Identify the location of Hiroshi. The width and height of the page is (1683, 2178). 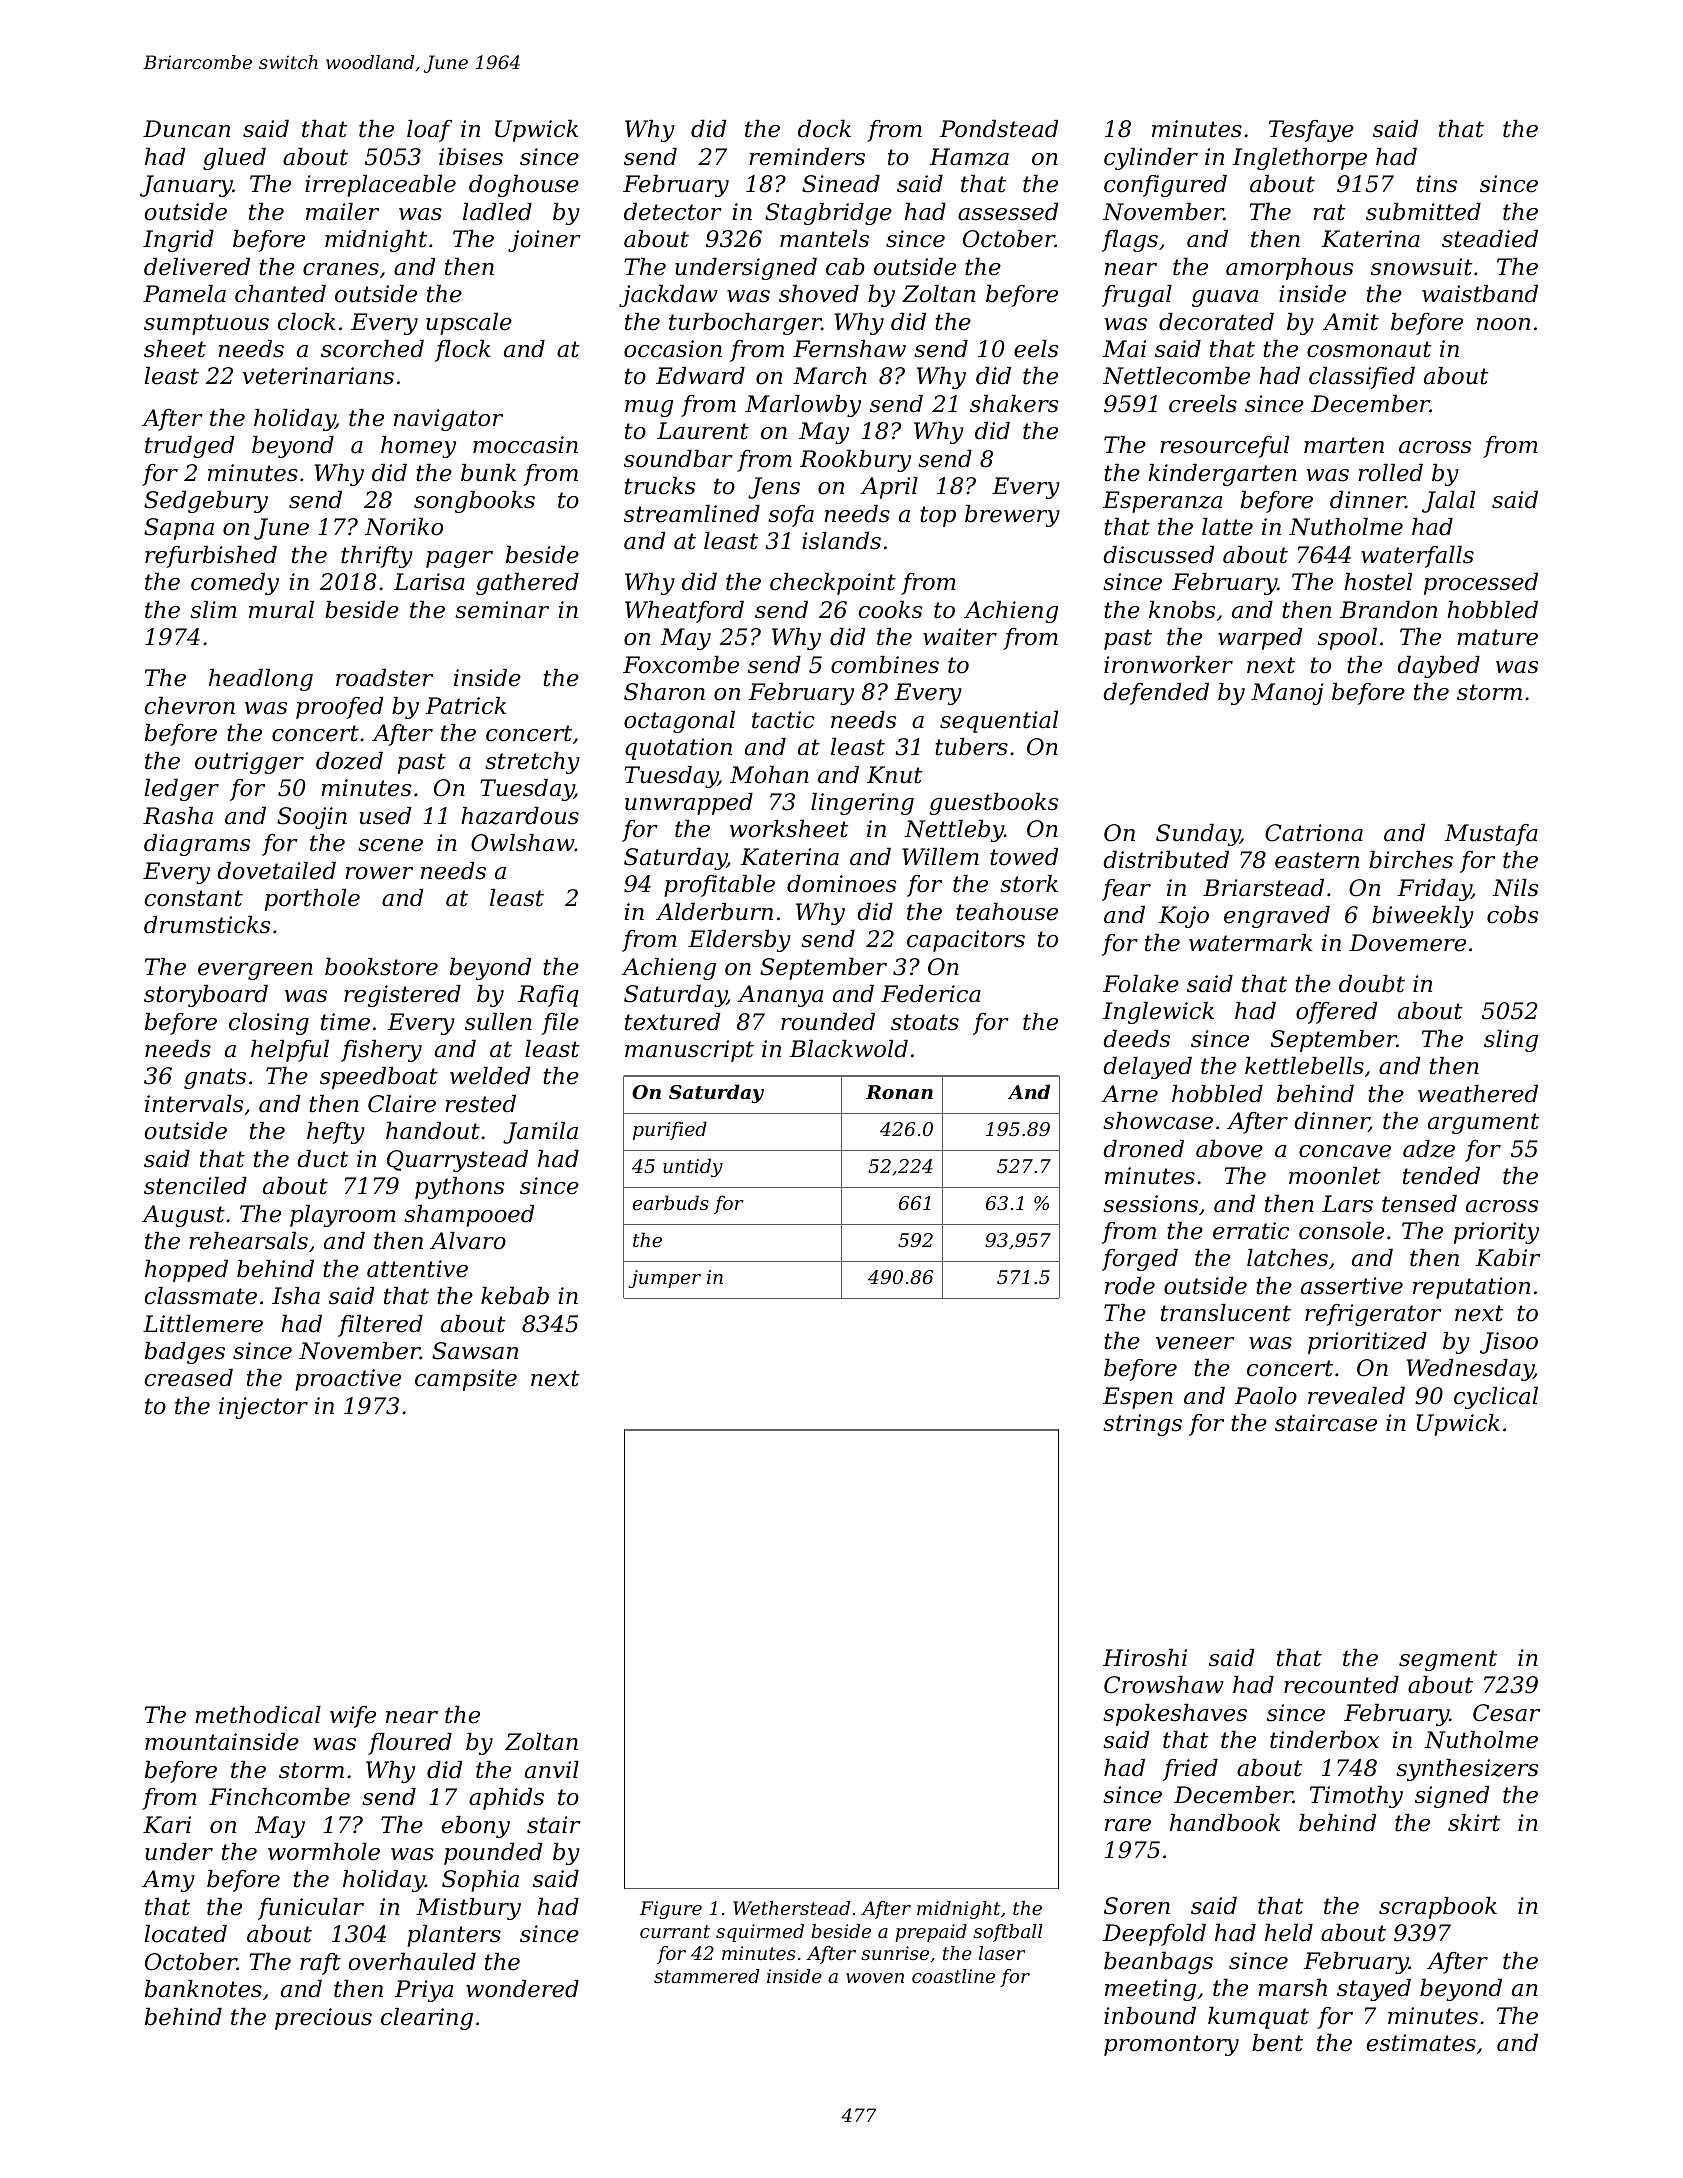
(1145, 1658).
